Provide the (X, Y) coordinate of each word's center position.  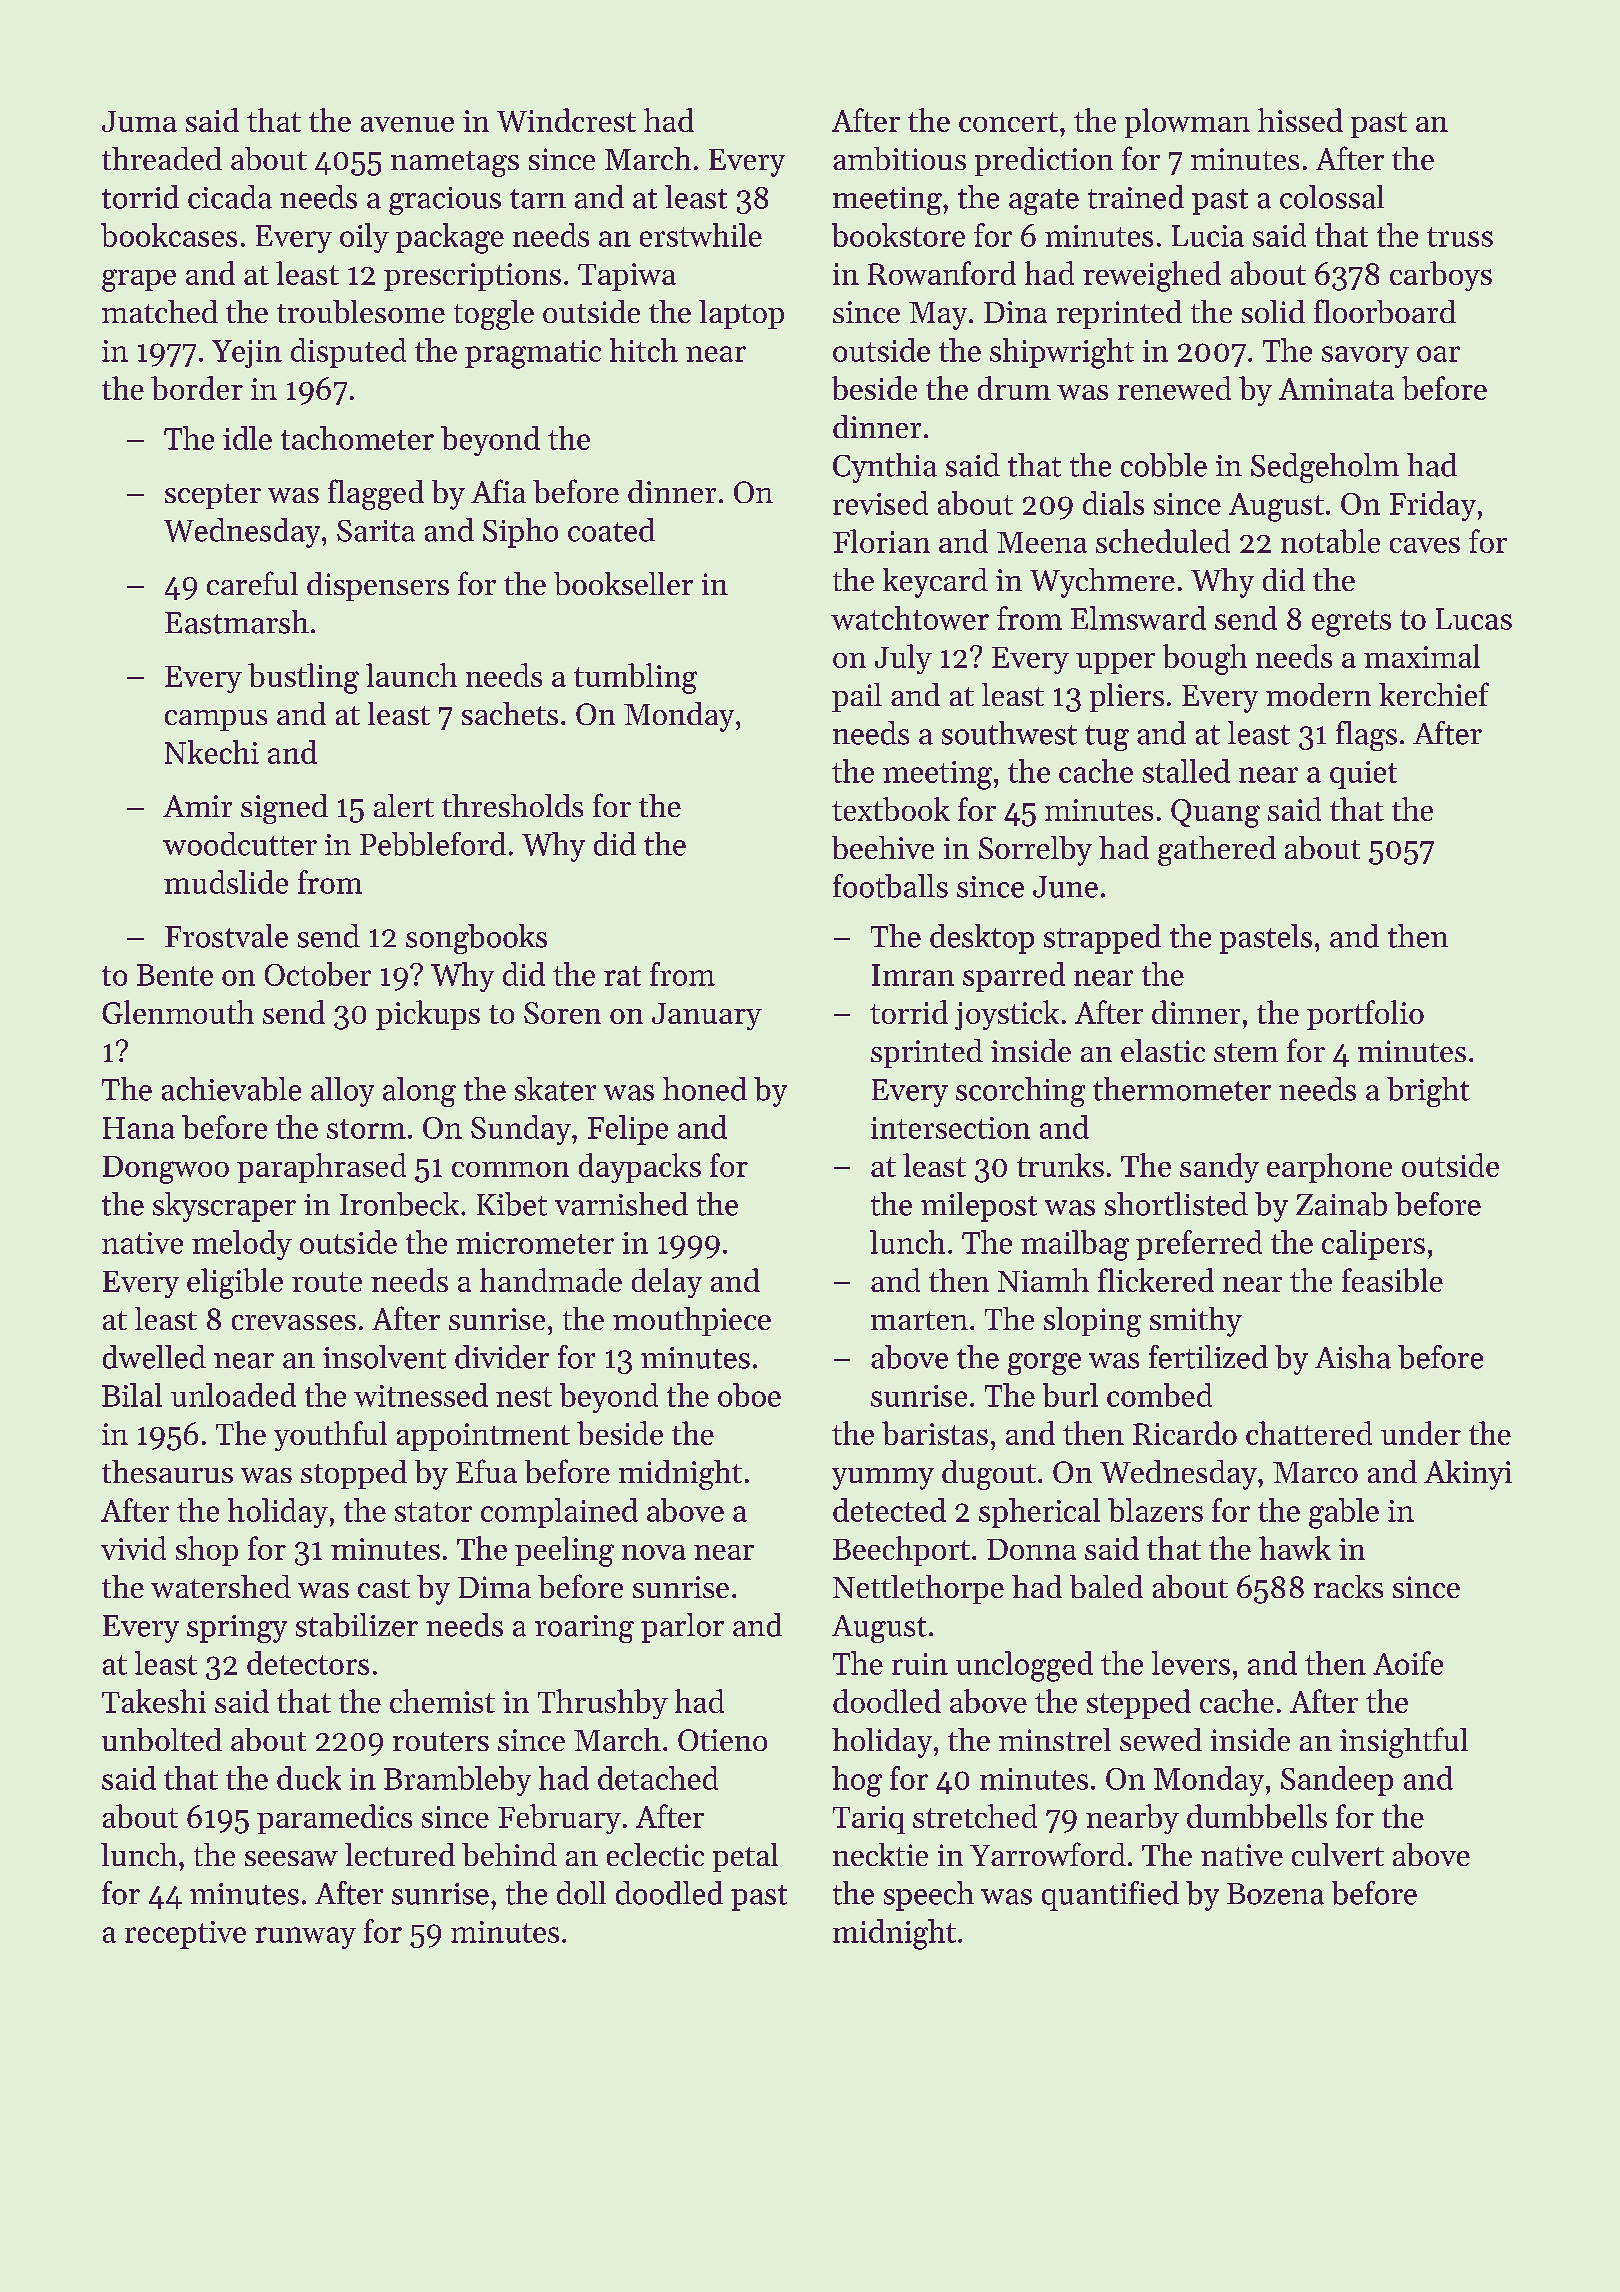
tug (1107, 738)
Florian (881, 541)
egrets (1351, 623)
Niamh (1043, 1280)
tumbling (635, 678)
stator (433, 1512)
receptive (185, 1935)
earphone (1329, 1168)
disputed (348, 353)
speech (929, 1896)
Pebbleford (433, 844)
